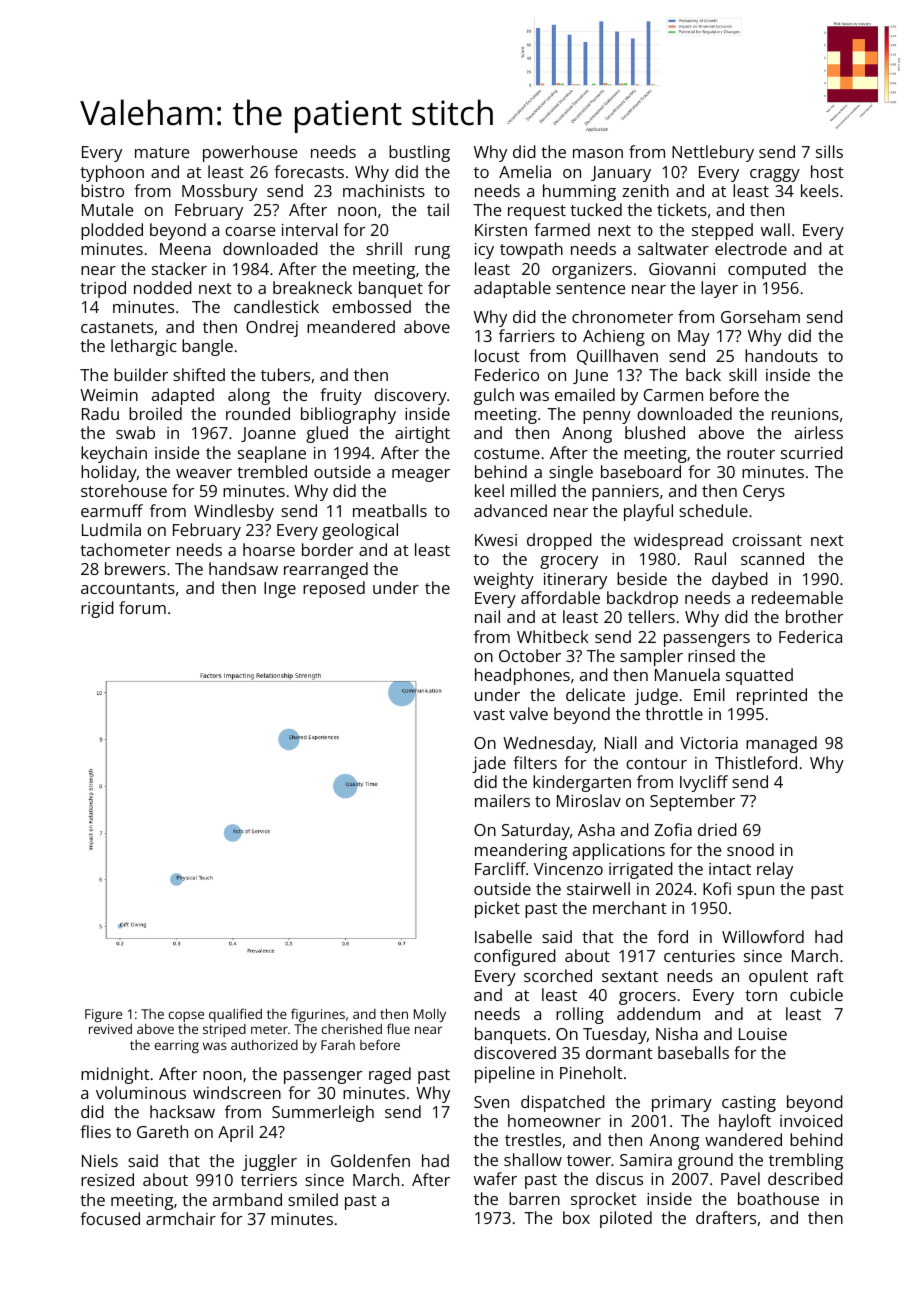  What do you see at coordinates (112, 510) in the image?
I see `earmuff` at bounding box center [112, 510].
